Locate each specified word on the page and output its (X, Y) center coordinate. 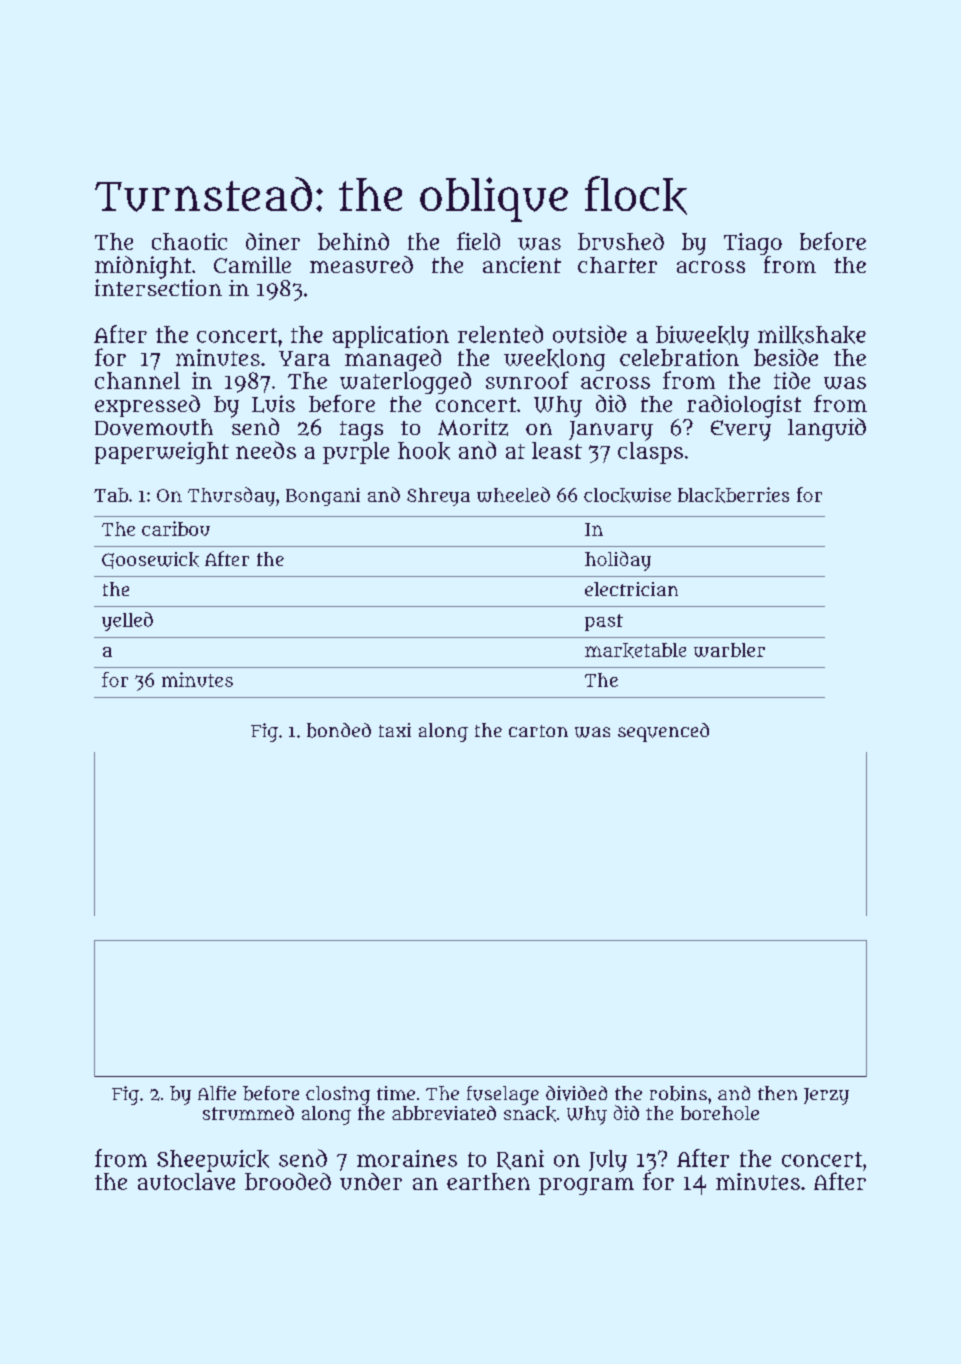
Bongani (323, 497)
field (478, 241)
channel (137, 380)
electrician (631, 589)
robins (678, 1093)
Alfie (217, 1093)
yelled (127, 621)
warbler (729, 650)
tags (361, 431)
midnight (143, 267)
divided (576, 1093)
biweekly (702, 337)
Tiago (753, 244)
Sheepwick (213, 1161)
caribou (176, 528)
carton (538, 731)
